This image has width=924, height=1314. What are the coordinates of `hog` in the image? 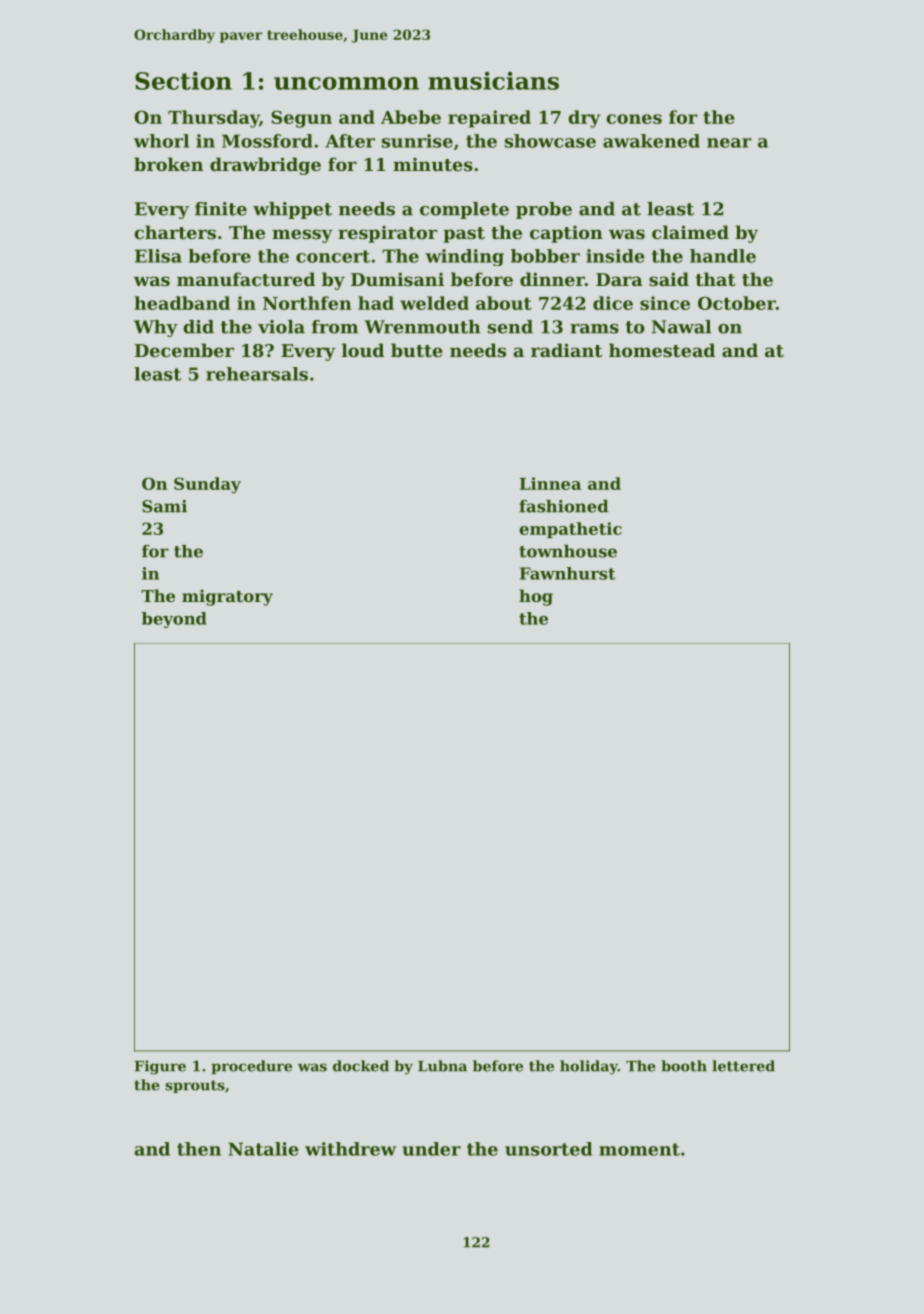 It's located at (536, 597).
